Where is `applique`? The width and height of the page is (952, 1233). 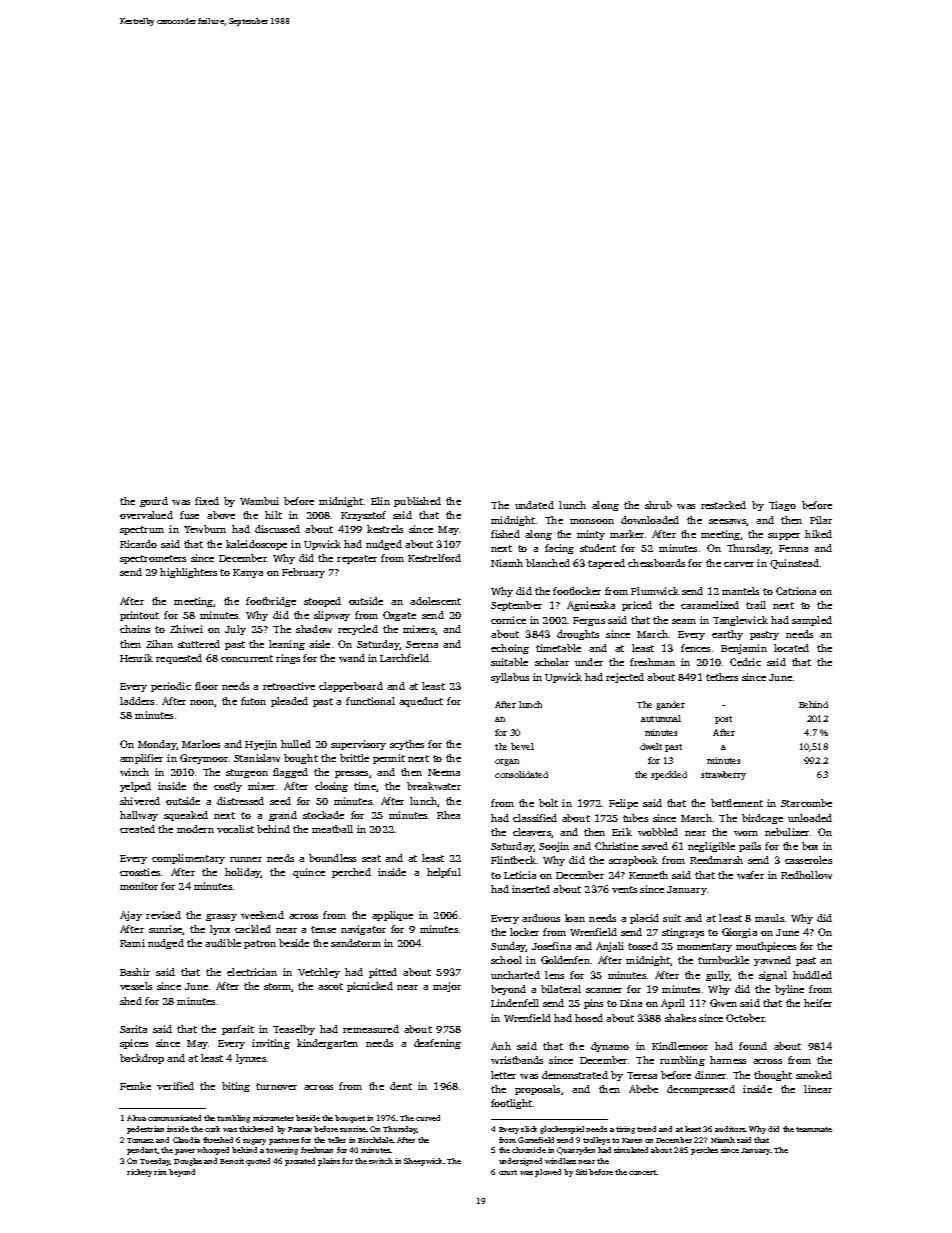
applique is located at coordinates (392, 916).
